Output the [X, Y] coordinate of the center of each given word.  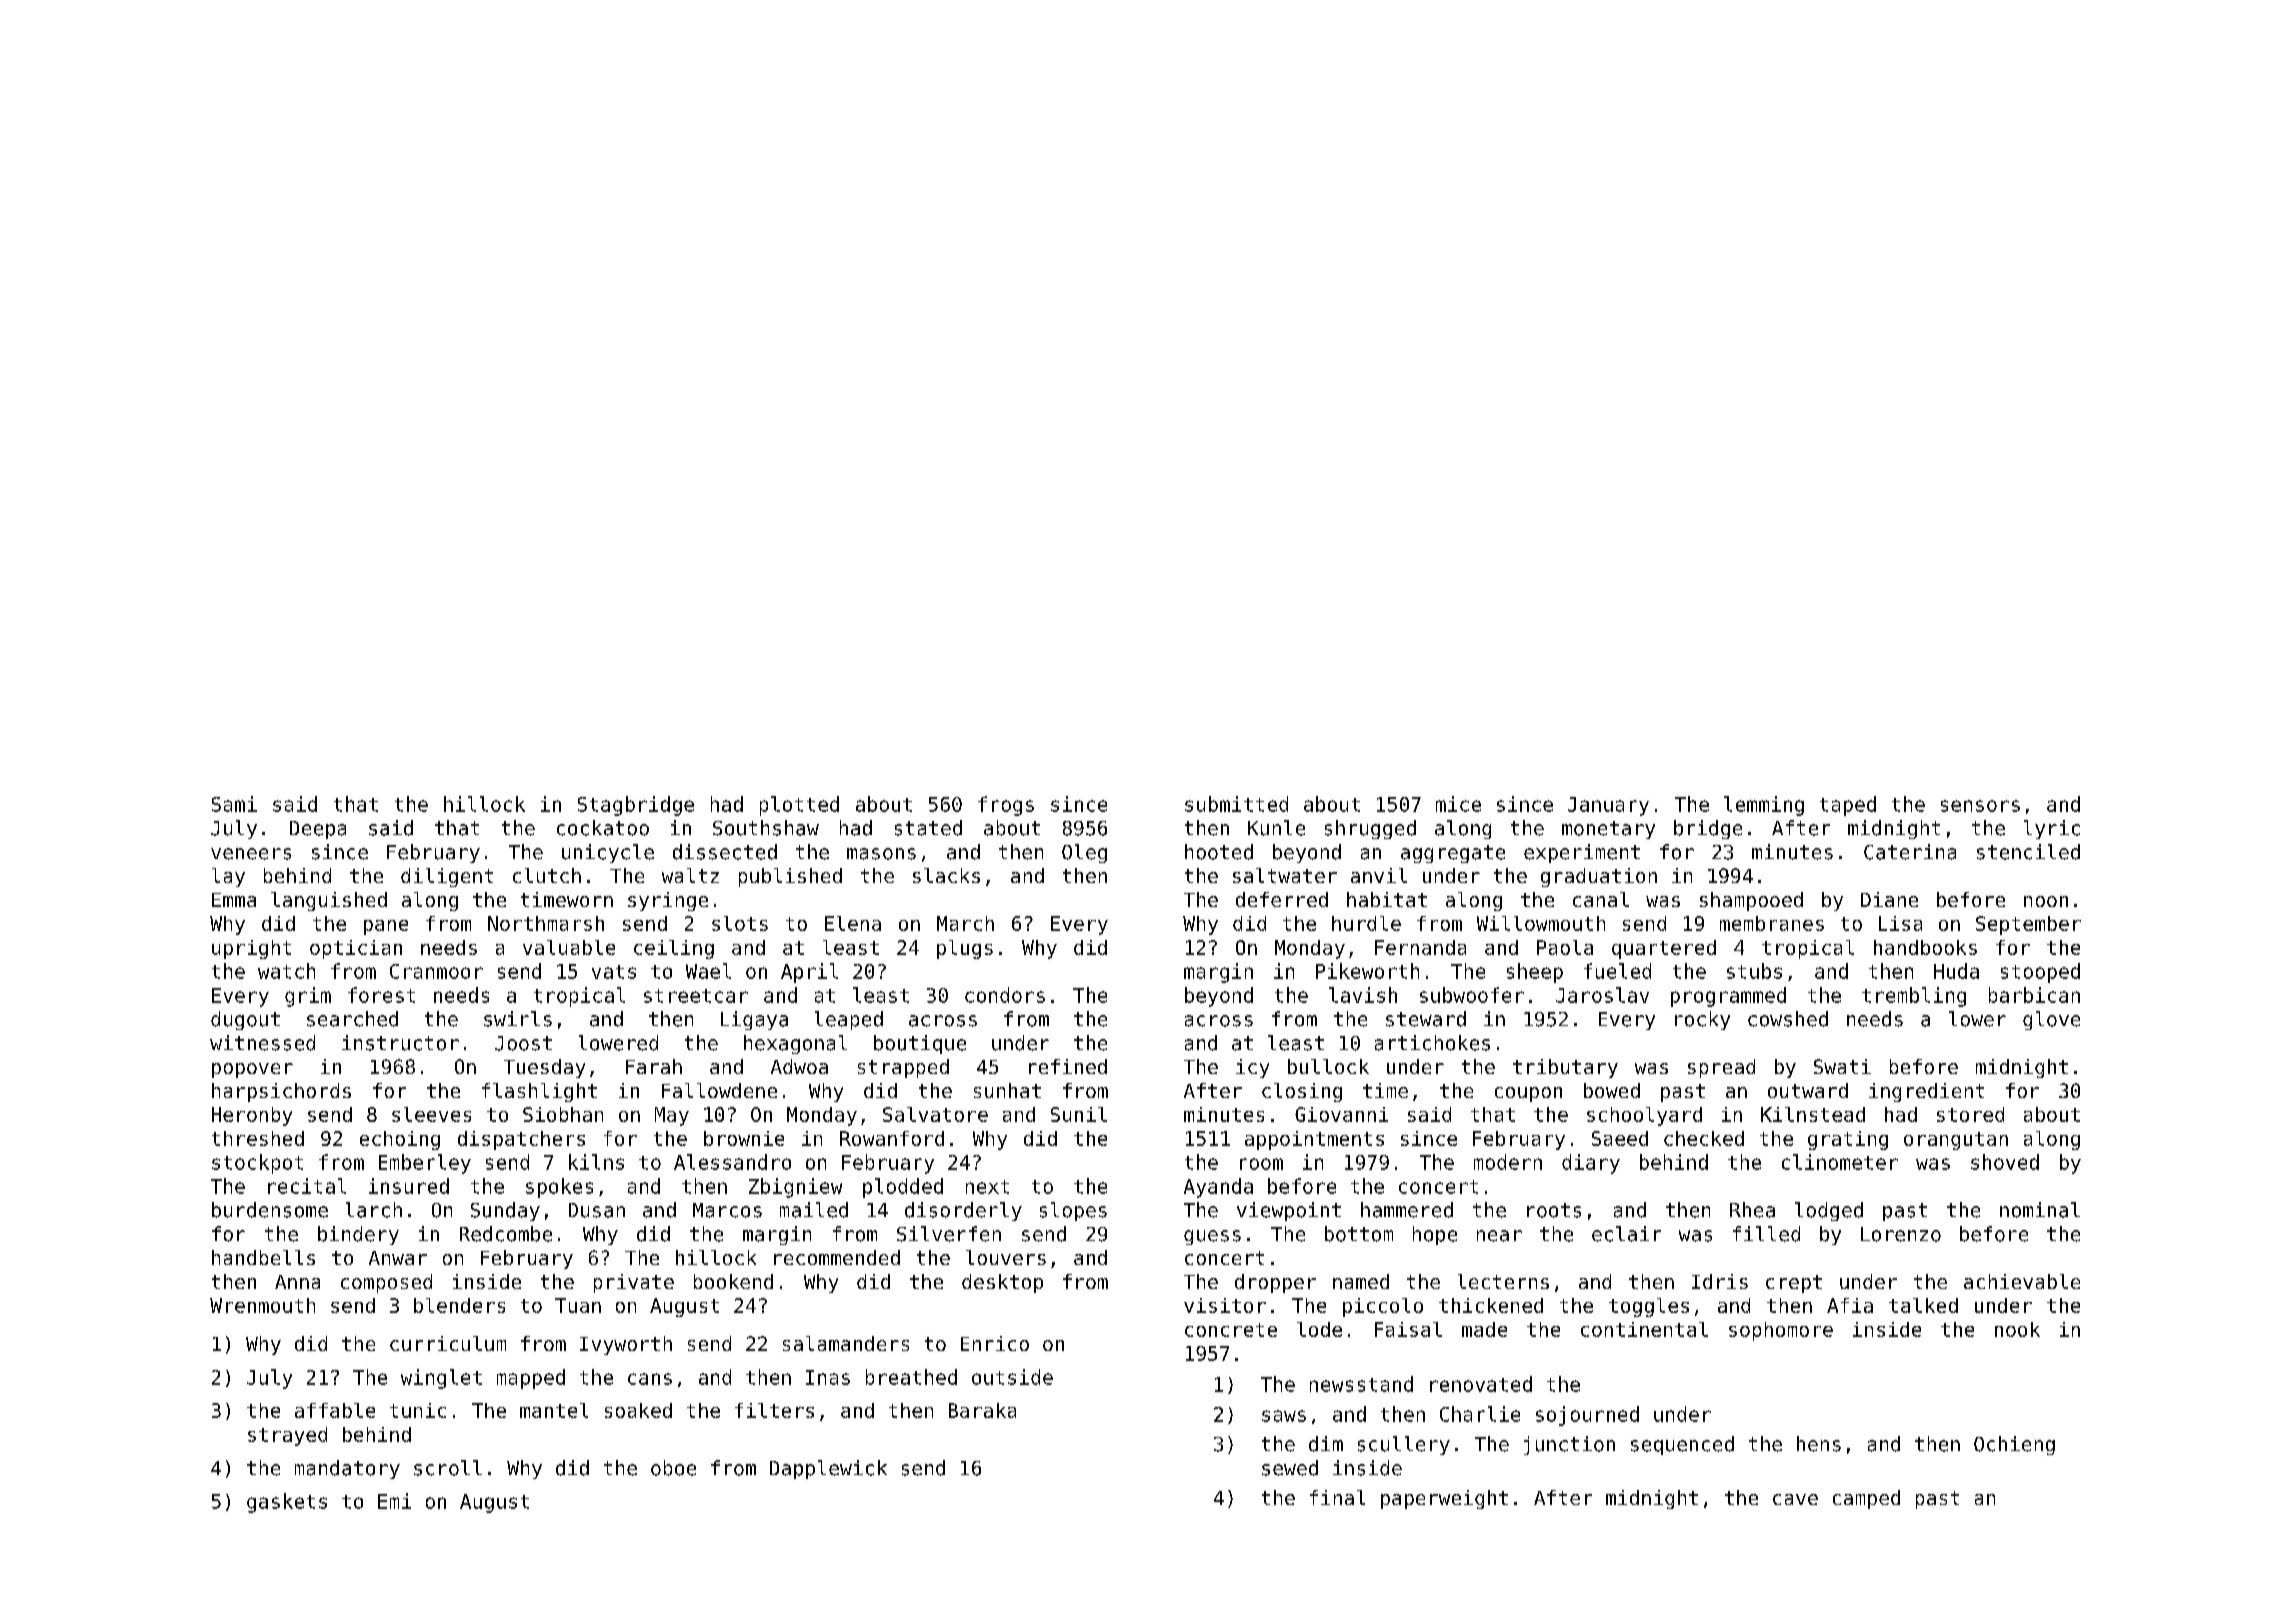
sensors [1980, 806]
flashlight [539, 1092]
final [1337, 1497]
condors [1005, 995]
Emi [394, 1501]
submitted [1236, 804]
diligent [447, 877]
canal [1601, 899]
